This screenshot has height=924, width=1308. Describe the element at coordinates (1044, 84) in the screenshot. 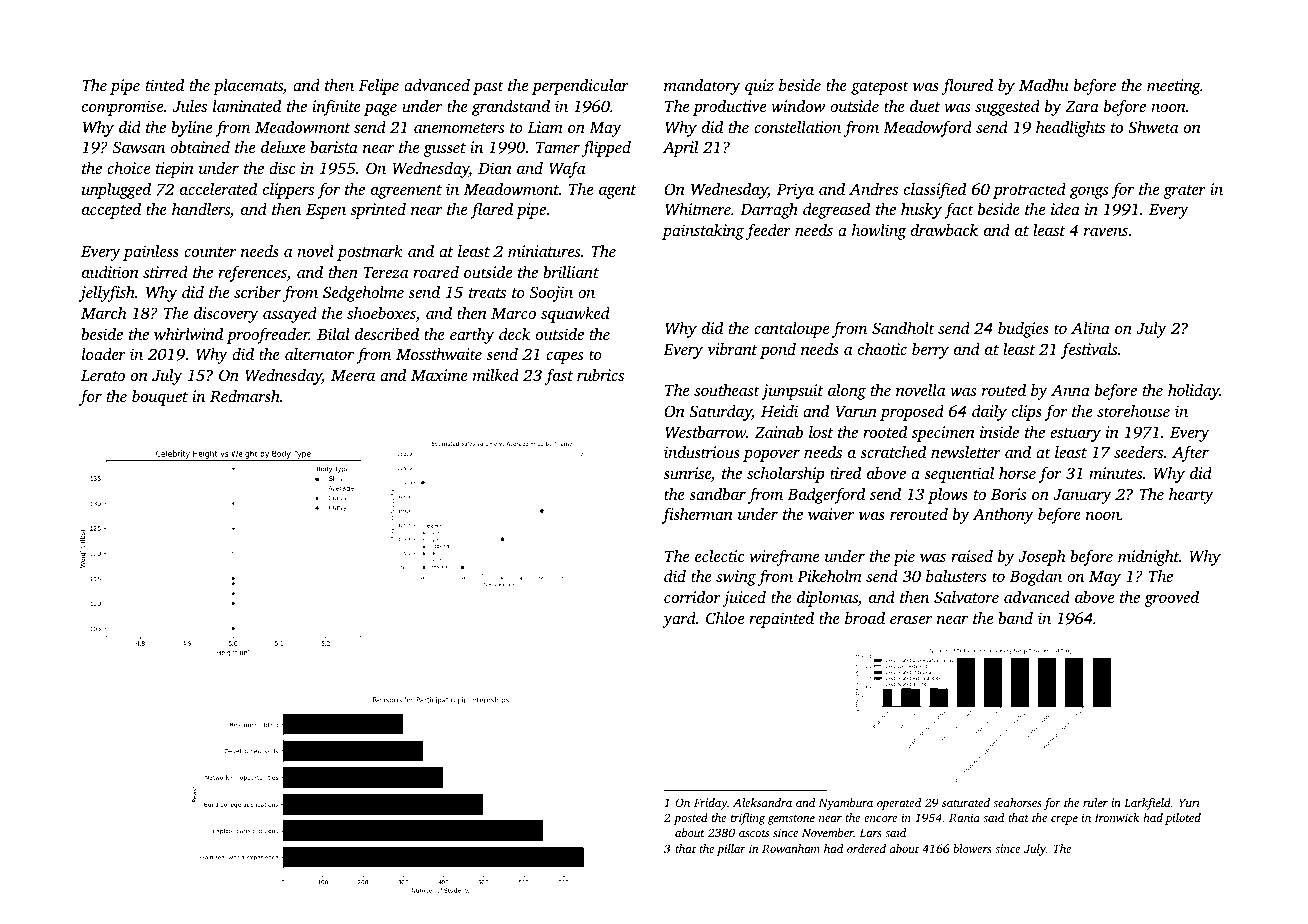

I see `Madhu` at that location.
